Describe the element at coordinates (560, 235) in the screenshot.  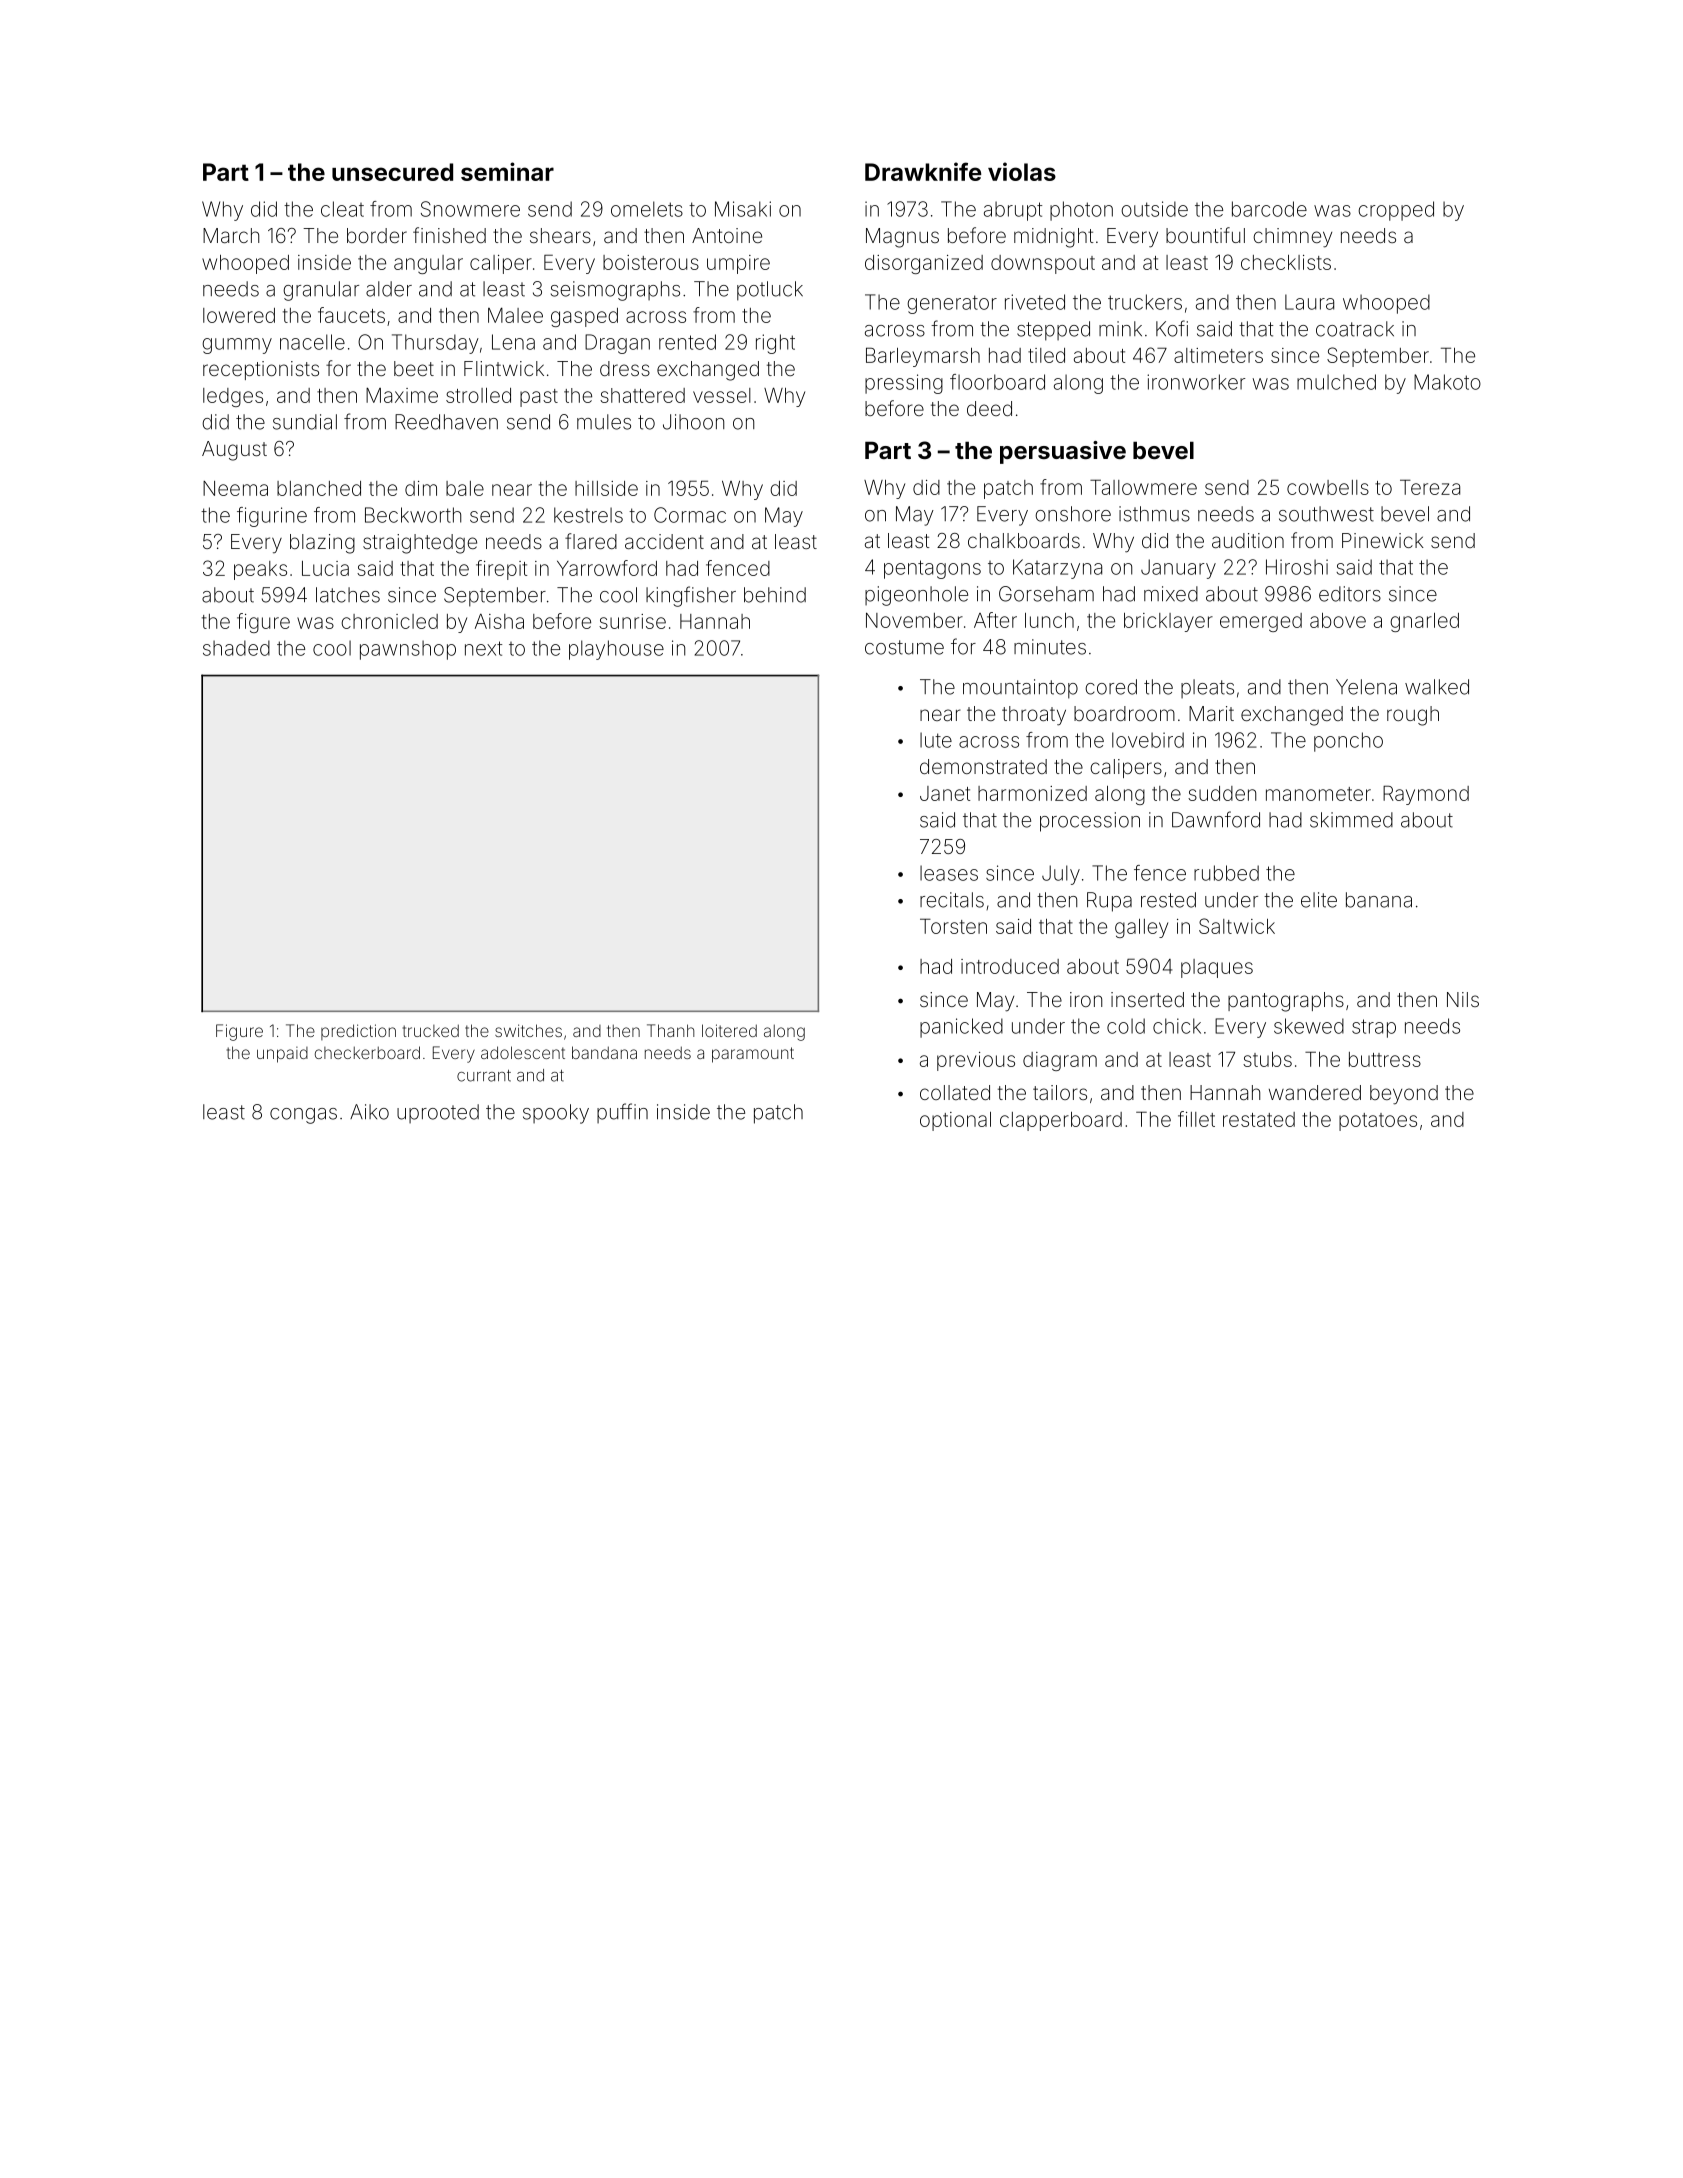
I see `shears` at that location.
